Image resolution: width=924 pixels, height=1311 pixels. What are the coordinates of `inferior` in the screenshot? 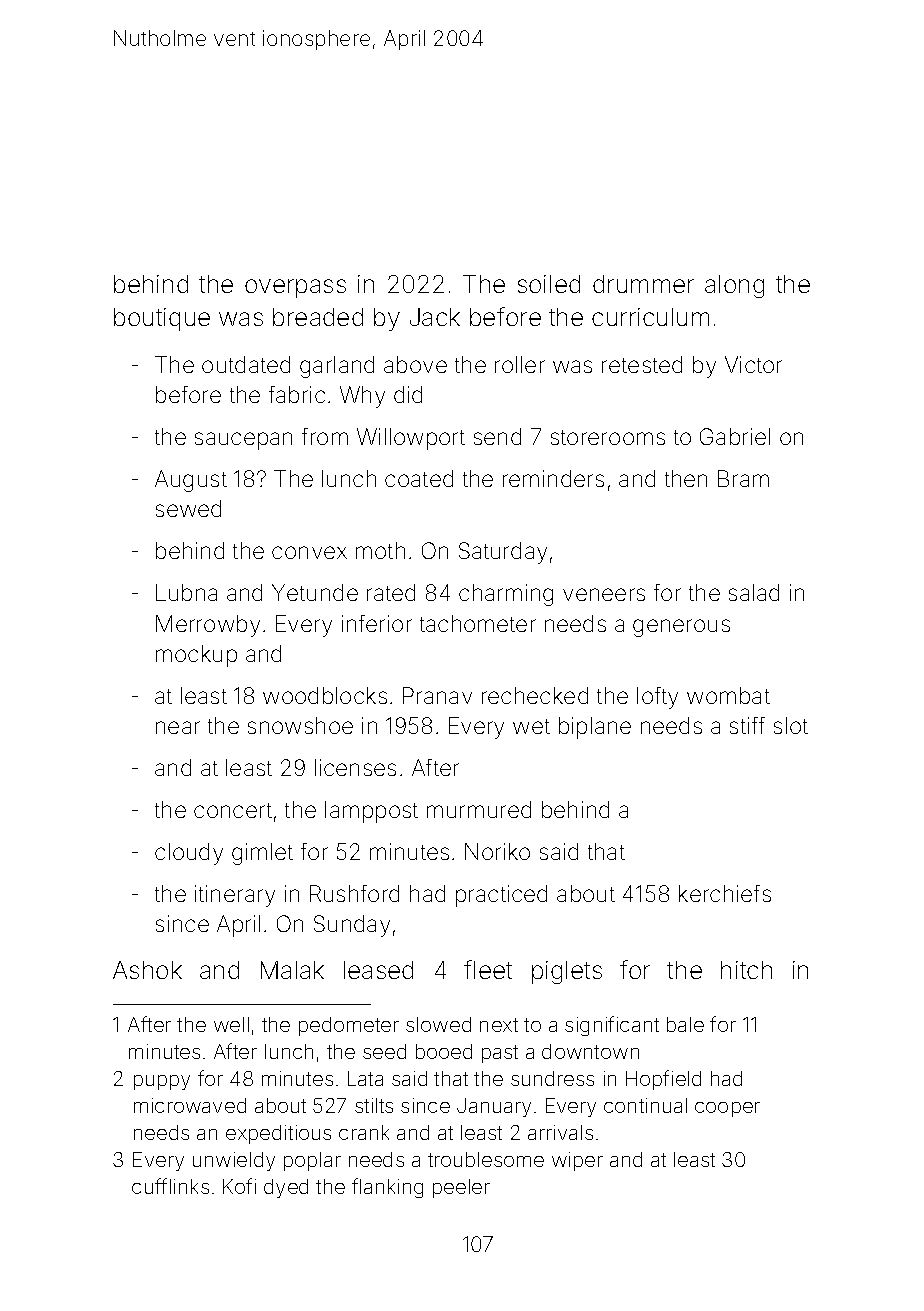 It's located at (377, 623).
